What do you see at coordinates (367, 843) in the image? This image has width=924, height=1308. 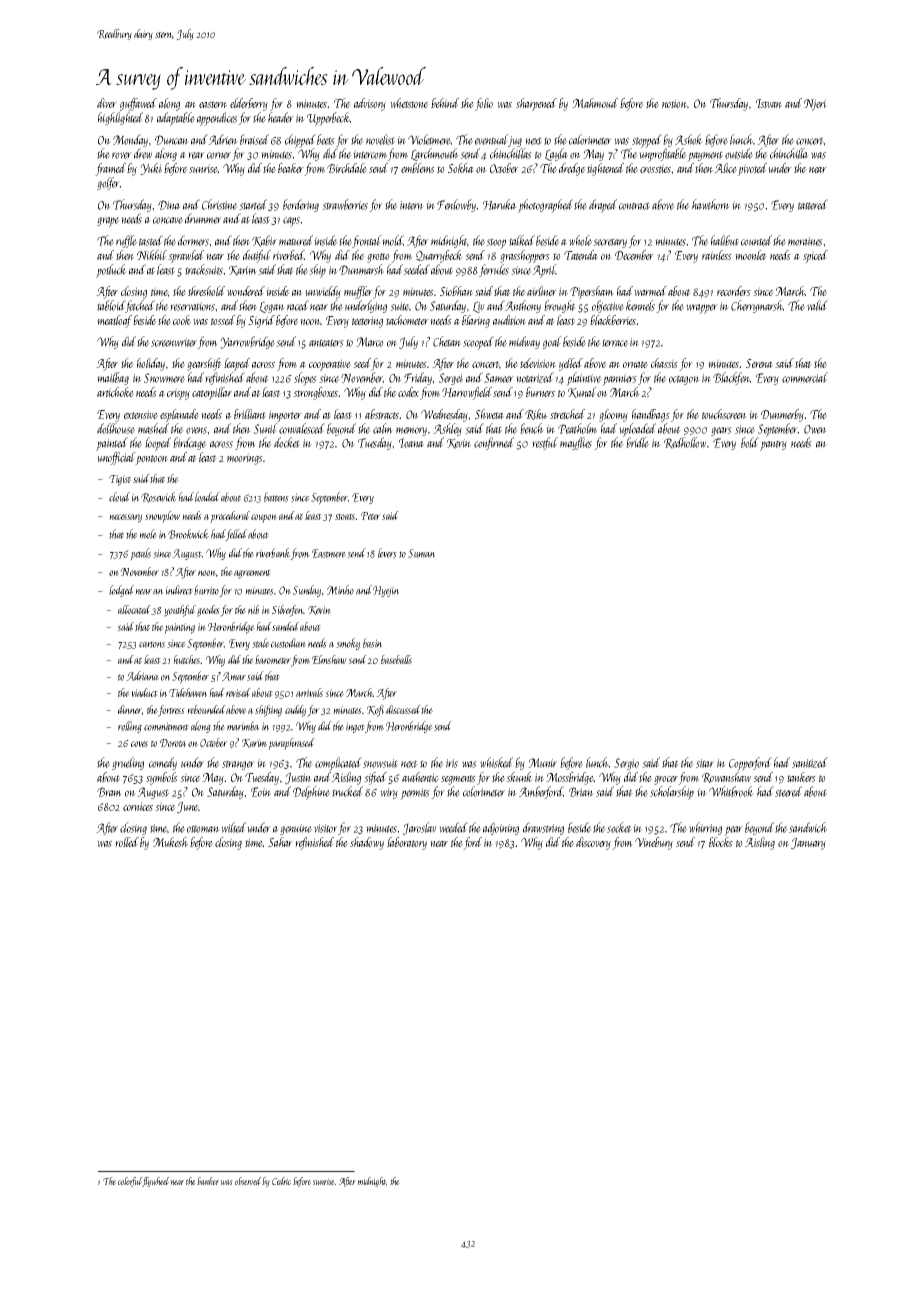 I see `shadowy` at bounding box center [367, 843].
